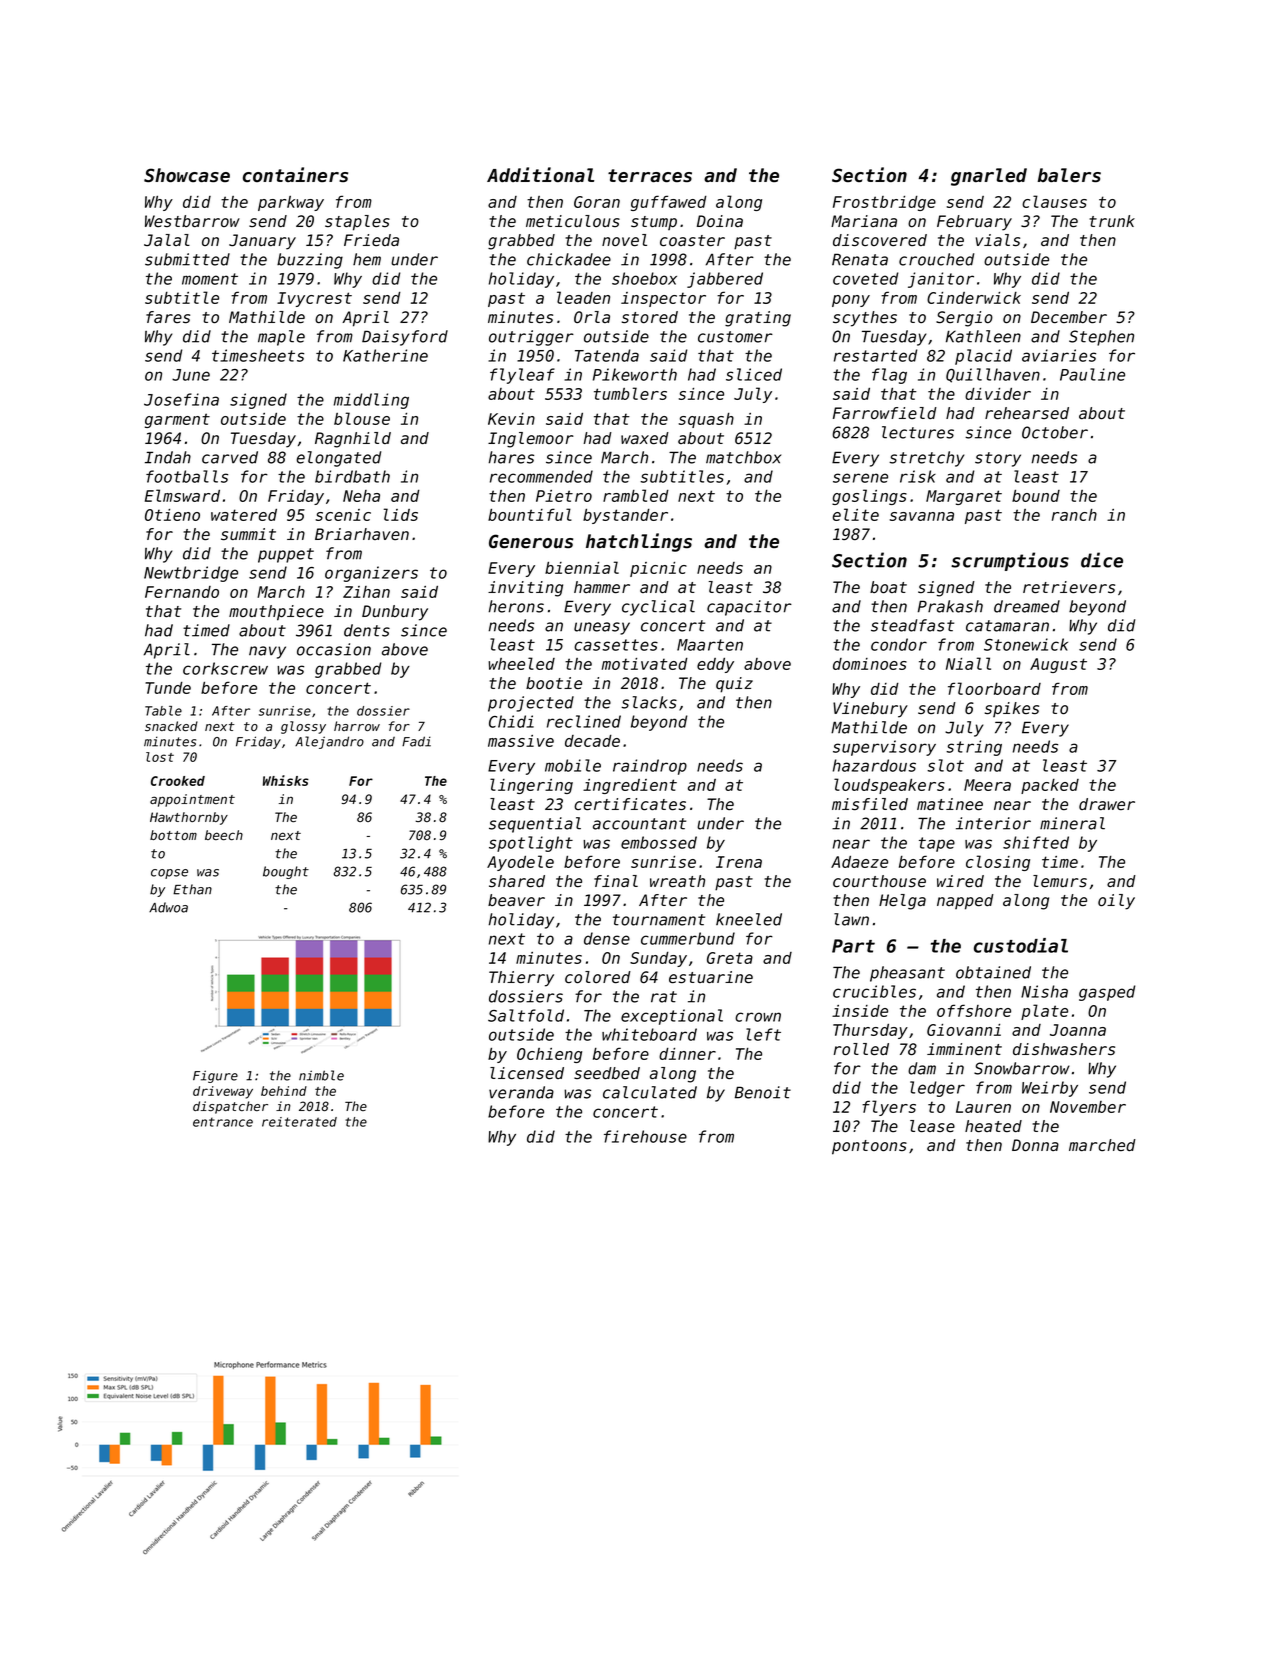  What do you see at coordinates (754, 374) in the page?
I see `sliced` at bounding box center [754, 374].
